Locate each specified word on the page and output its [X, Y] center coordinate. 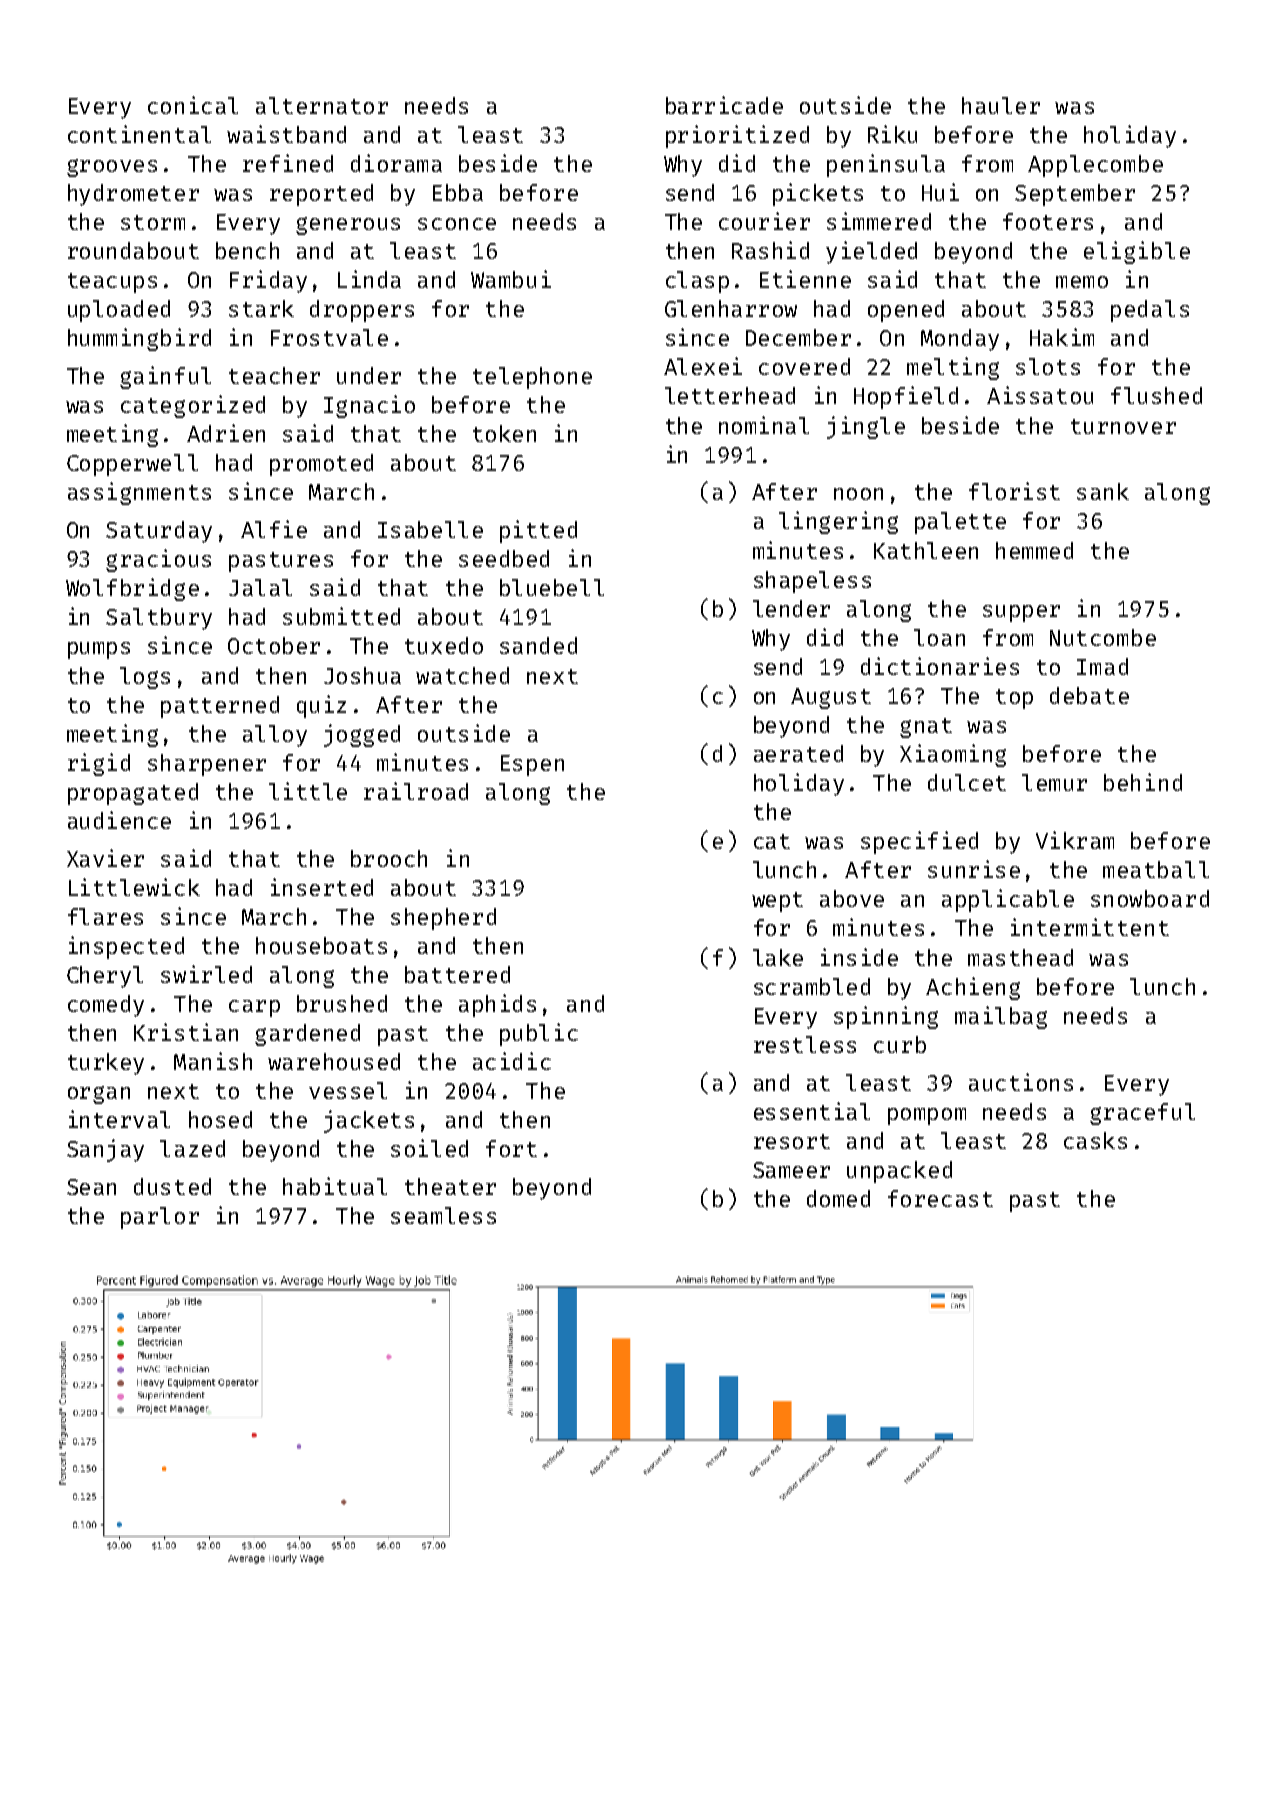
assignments [139, 493]
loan [939, 637]
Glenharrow [731, 308]
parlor [160, 1218]
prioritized [737, 136]
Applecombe [1095, 166]
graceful [1142, 1114]
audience [119, 820]
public [539, 1034]
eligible [1137, 252]
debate [1089, 695]
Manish [213, 1061]
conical [193, 105]
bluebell [552, 587]
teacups [112, 283]
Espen [532, 765]
